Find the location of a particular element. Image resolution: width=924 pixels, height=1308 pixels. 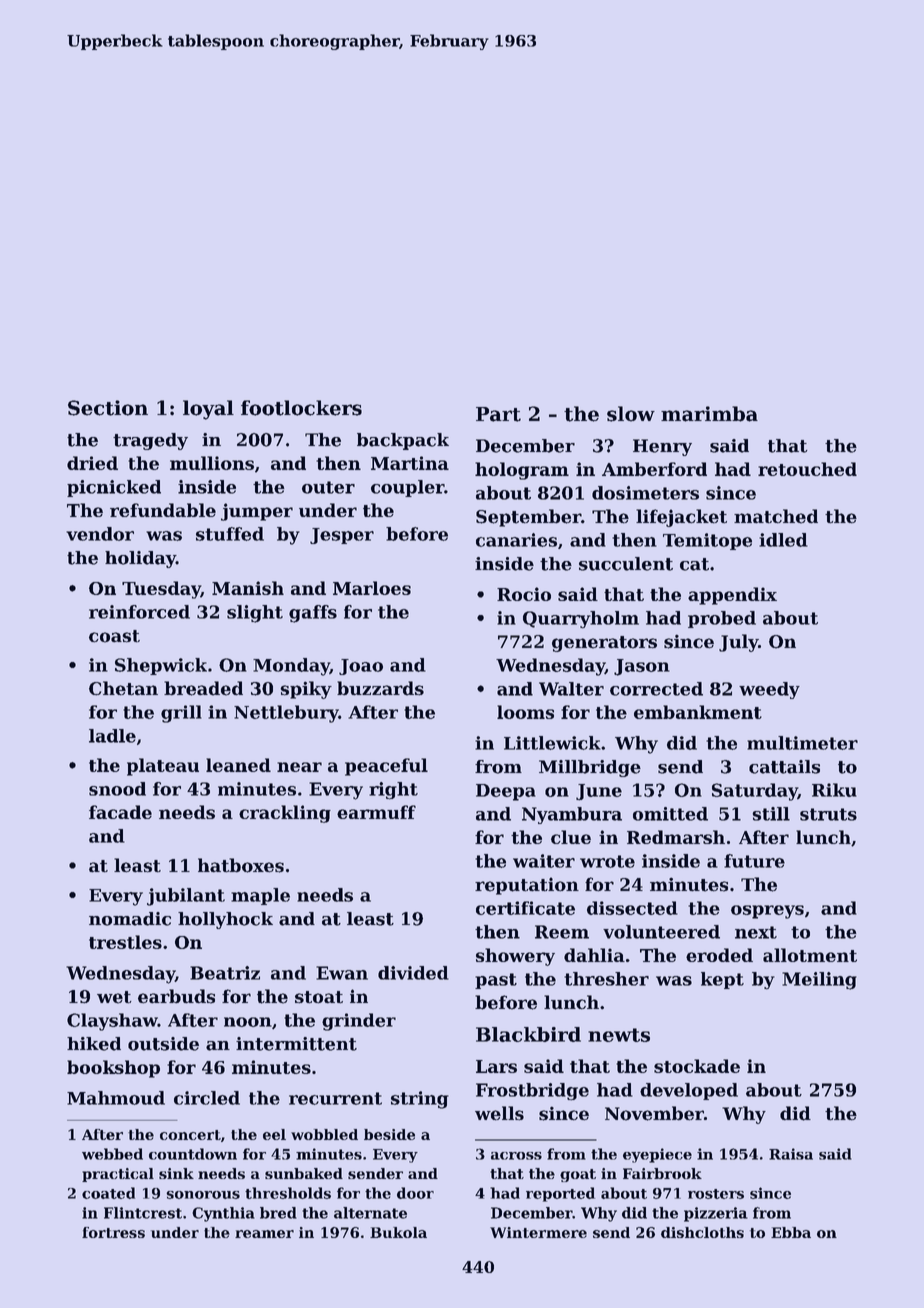

mullions is located at coordinates (212, 463).
